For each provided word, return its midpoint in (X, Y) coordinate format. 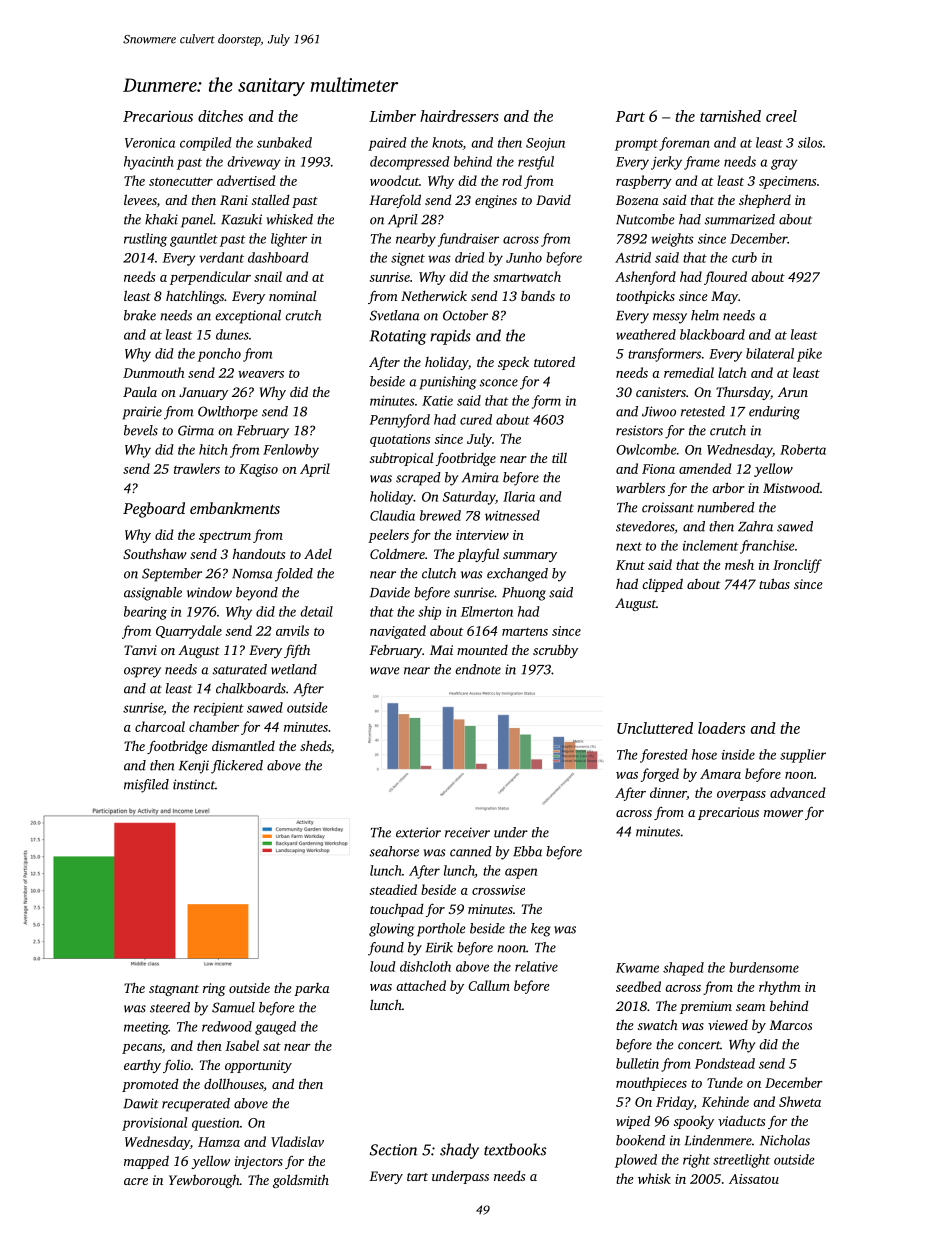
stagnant (174, 990)
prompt (636, 145)
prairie (142, 413)
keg (541, 930)
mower (783, 813)
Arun (793, 392)
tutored (554, 361)
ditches (220, 116)
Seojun (545, 144)
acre (136, 1181)
